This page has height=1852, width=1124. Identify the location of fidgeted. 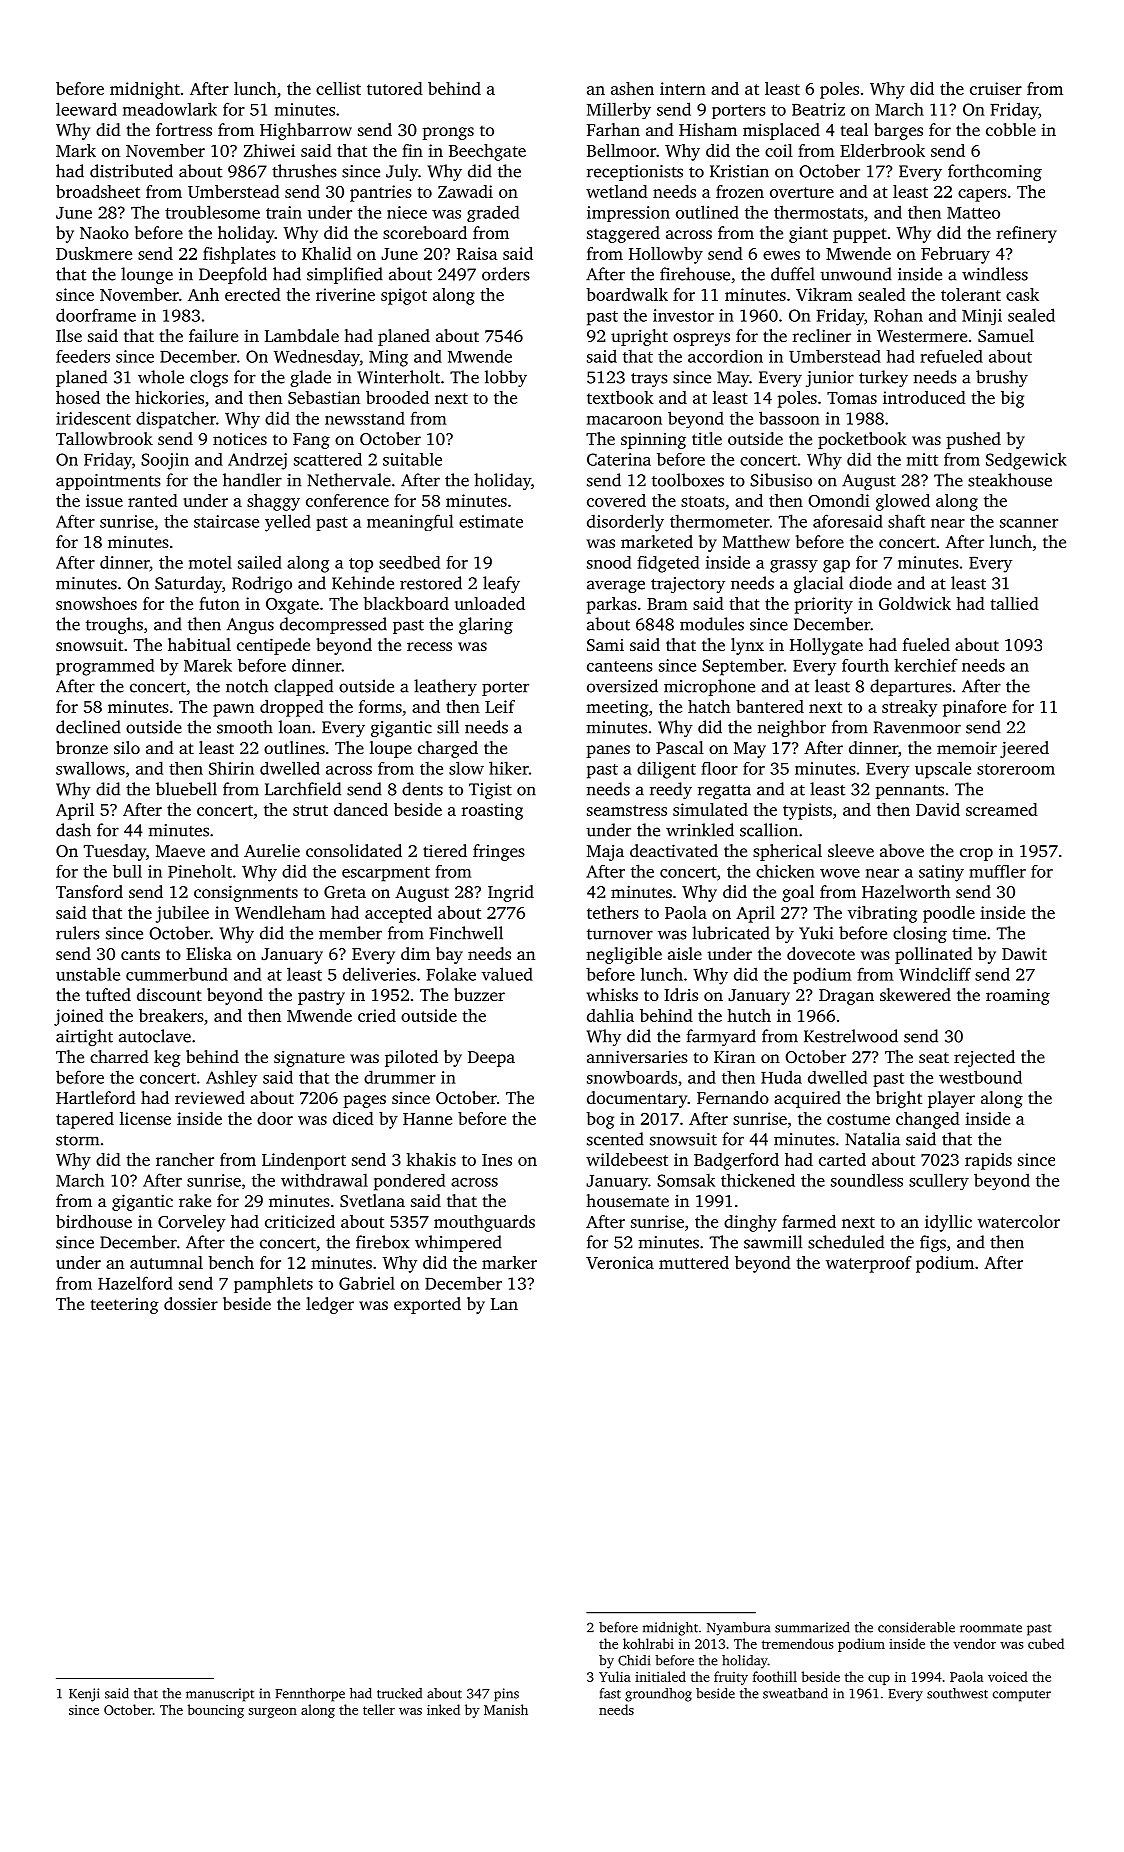
(668, 564).
